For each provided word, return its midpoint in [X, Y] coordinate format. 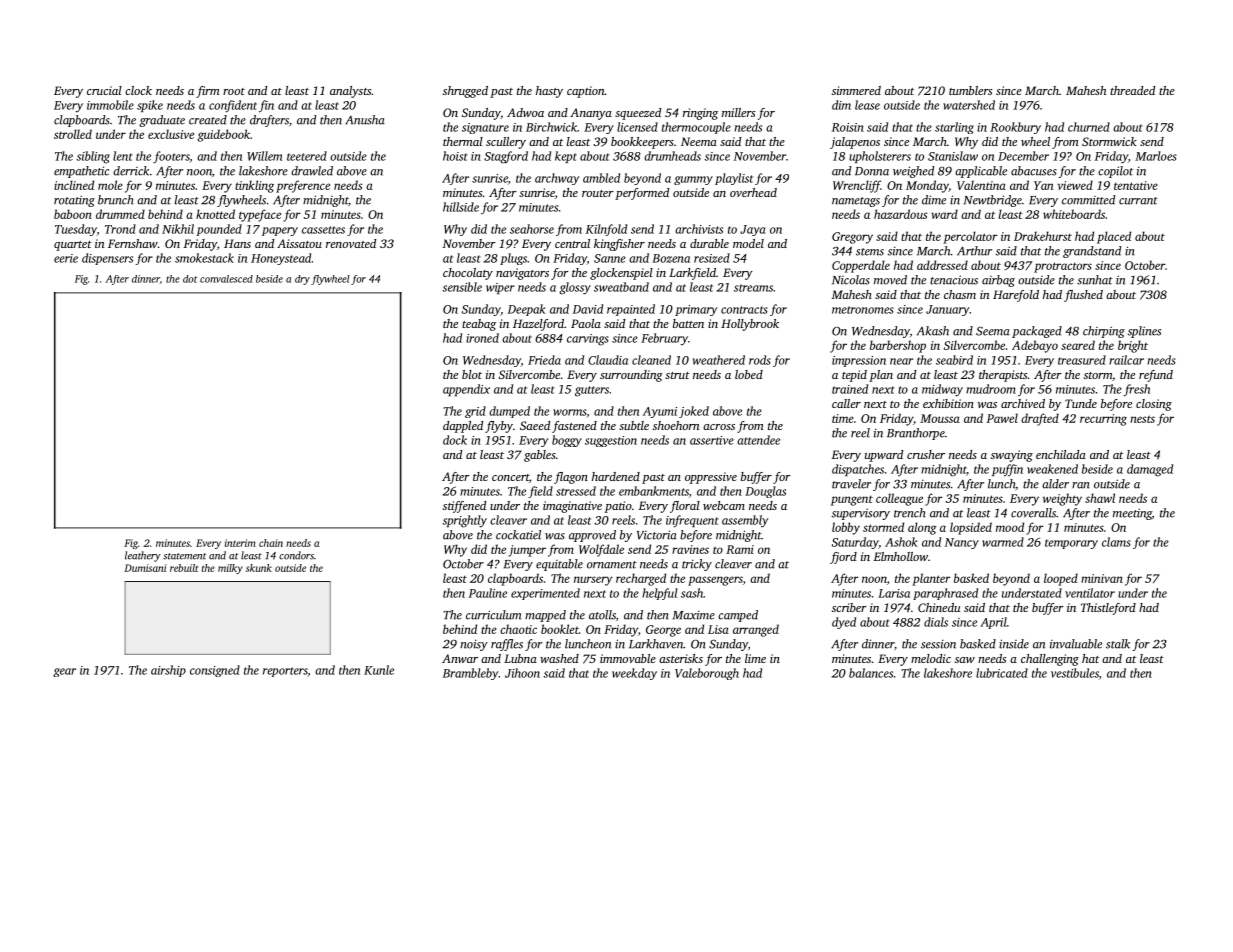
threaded [1132, 90]
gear [64, 672]
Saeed [535, 425]
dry [302, 280]
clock [138, 90]
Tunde [1081, 403]
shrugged [465, 92]
